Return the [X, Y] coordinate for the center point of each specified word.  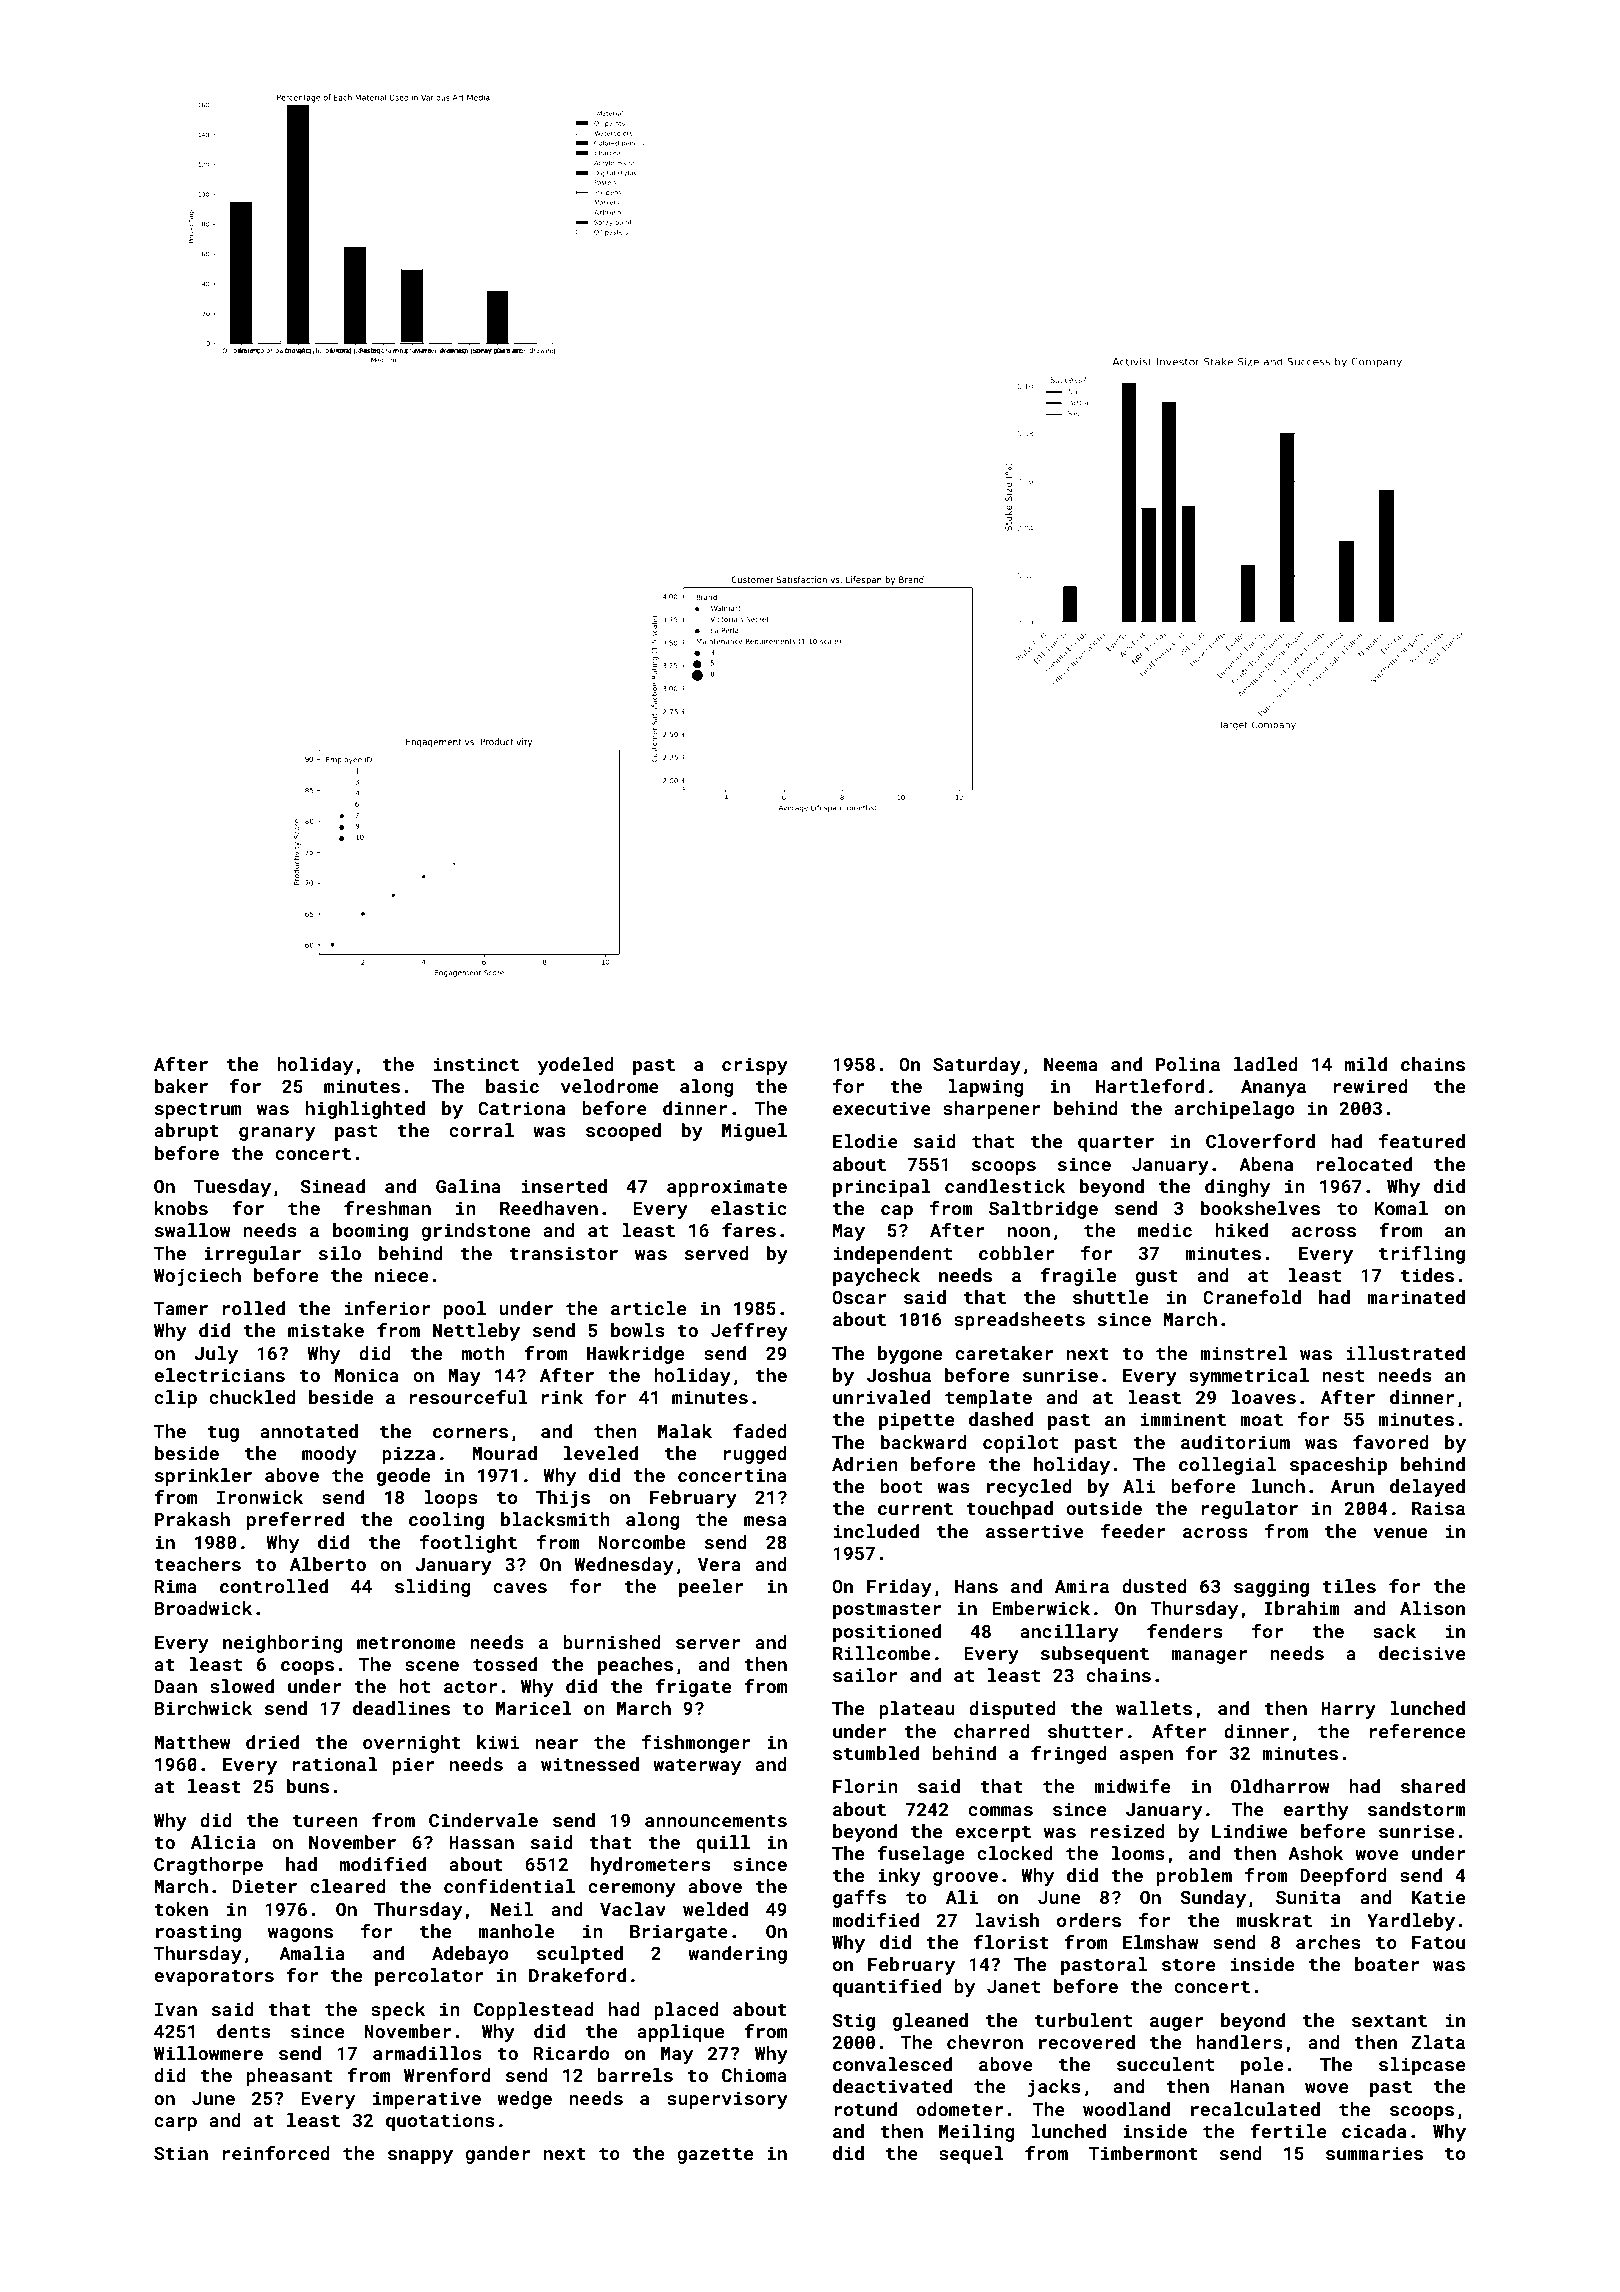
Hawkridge [635, 1355]
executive [882, 1108]
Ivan [176, 2009]
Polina [1188, 1064]
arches [1328, 1942]
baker [181, 1086]
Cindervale [483, 1820]
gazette [715, 2156]
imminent [1183, 1419]
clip [175, 1399]
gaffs [859, 1899]
